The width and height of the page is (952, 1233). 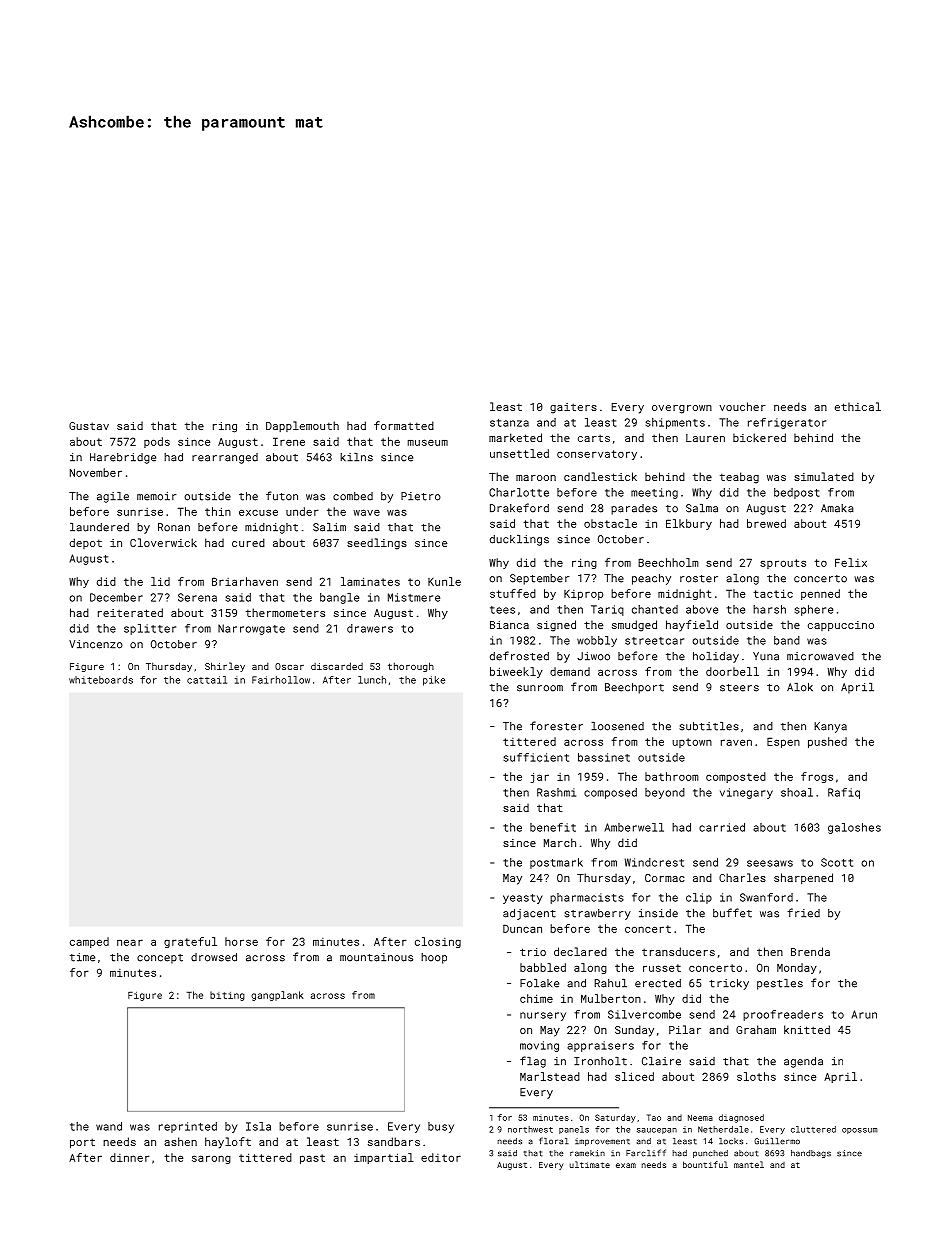 I want to click on Briarhaven, so click(x=245, y=581).
